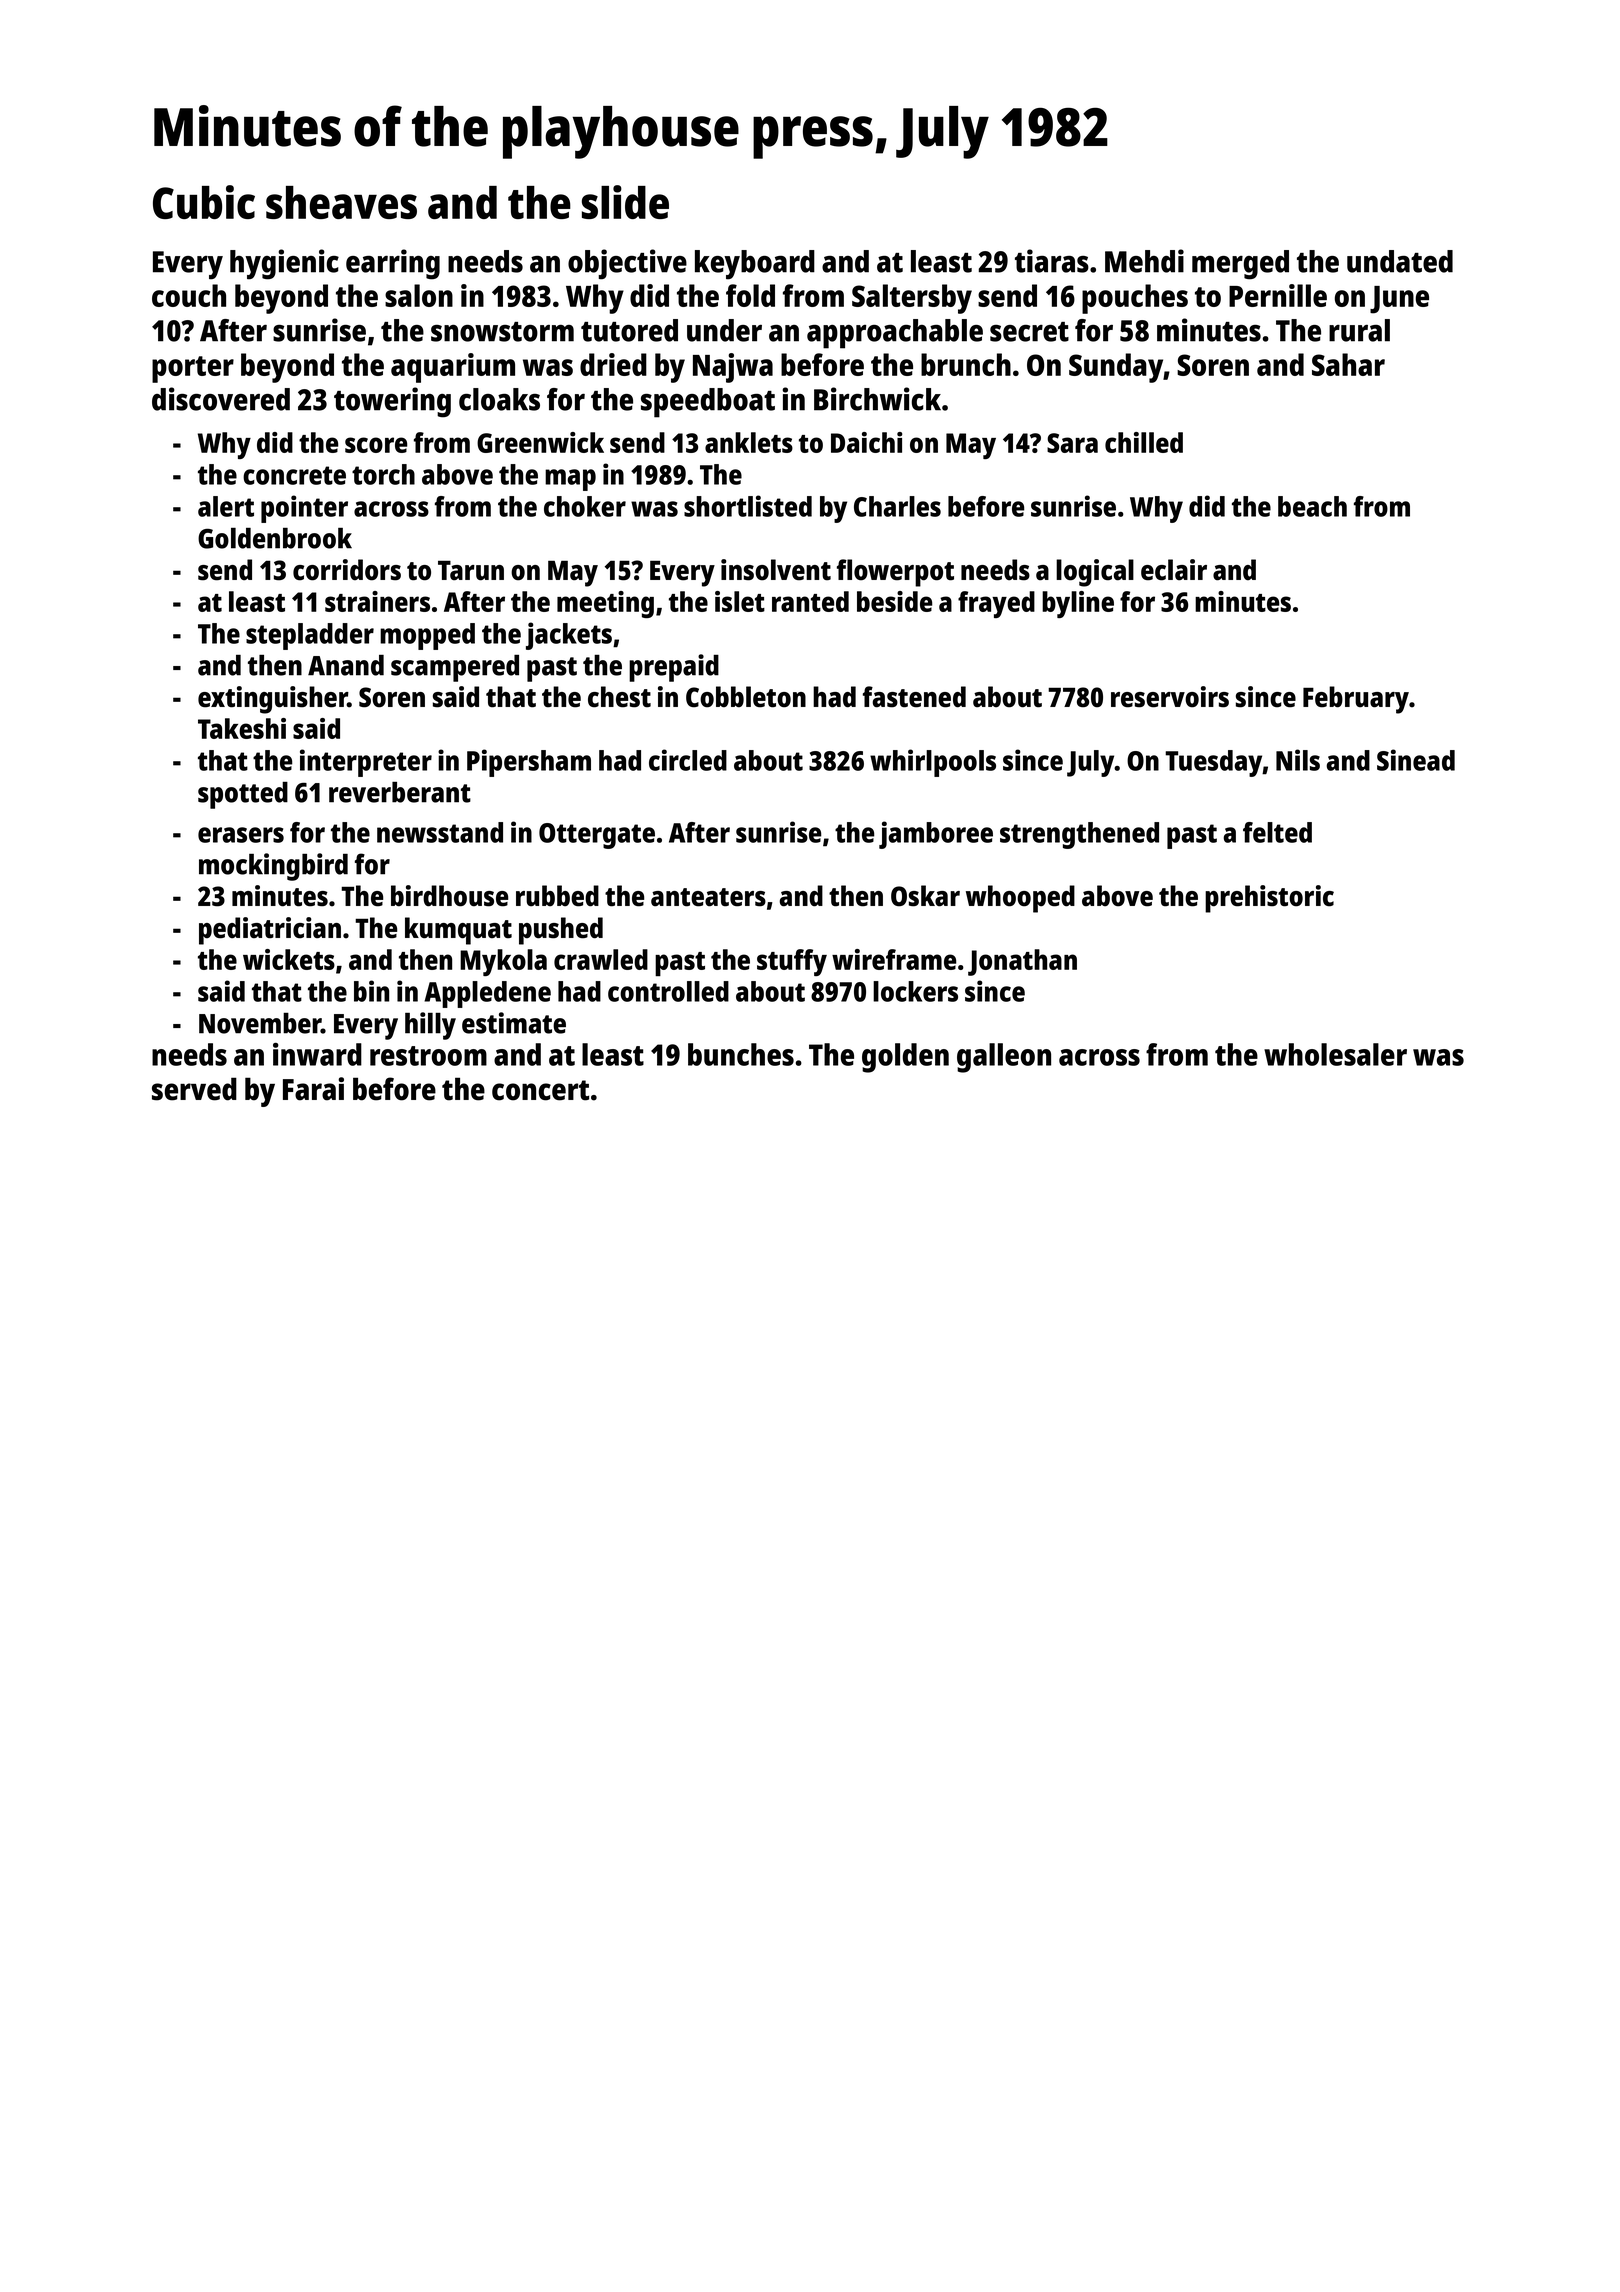  I want to click on scampered, so click(455, 668).
